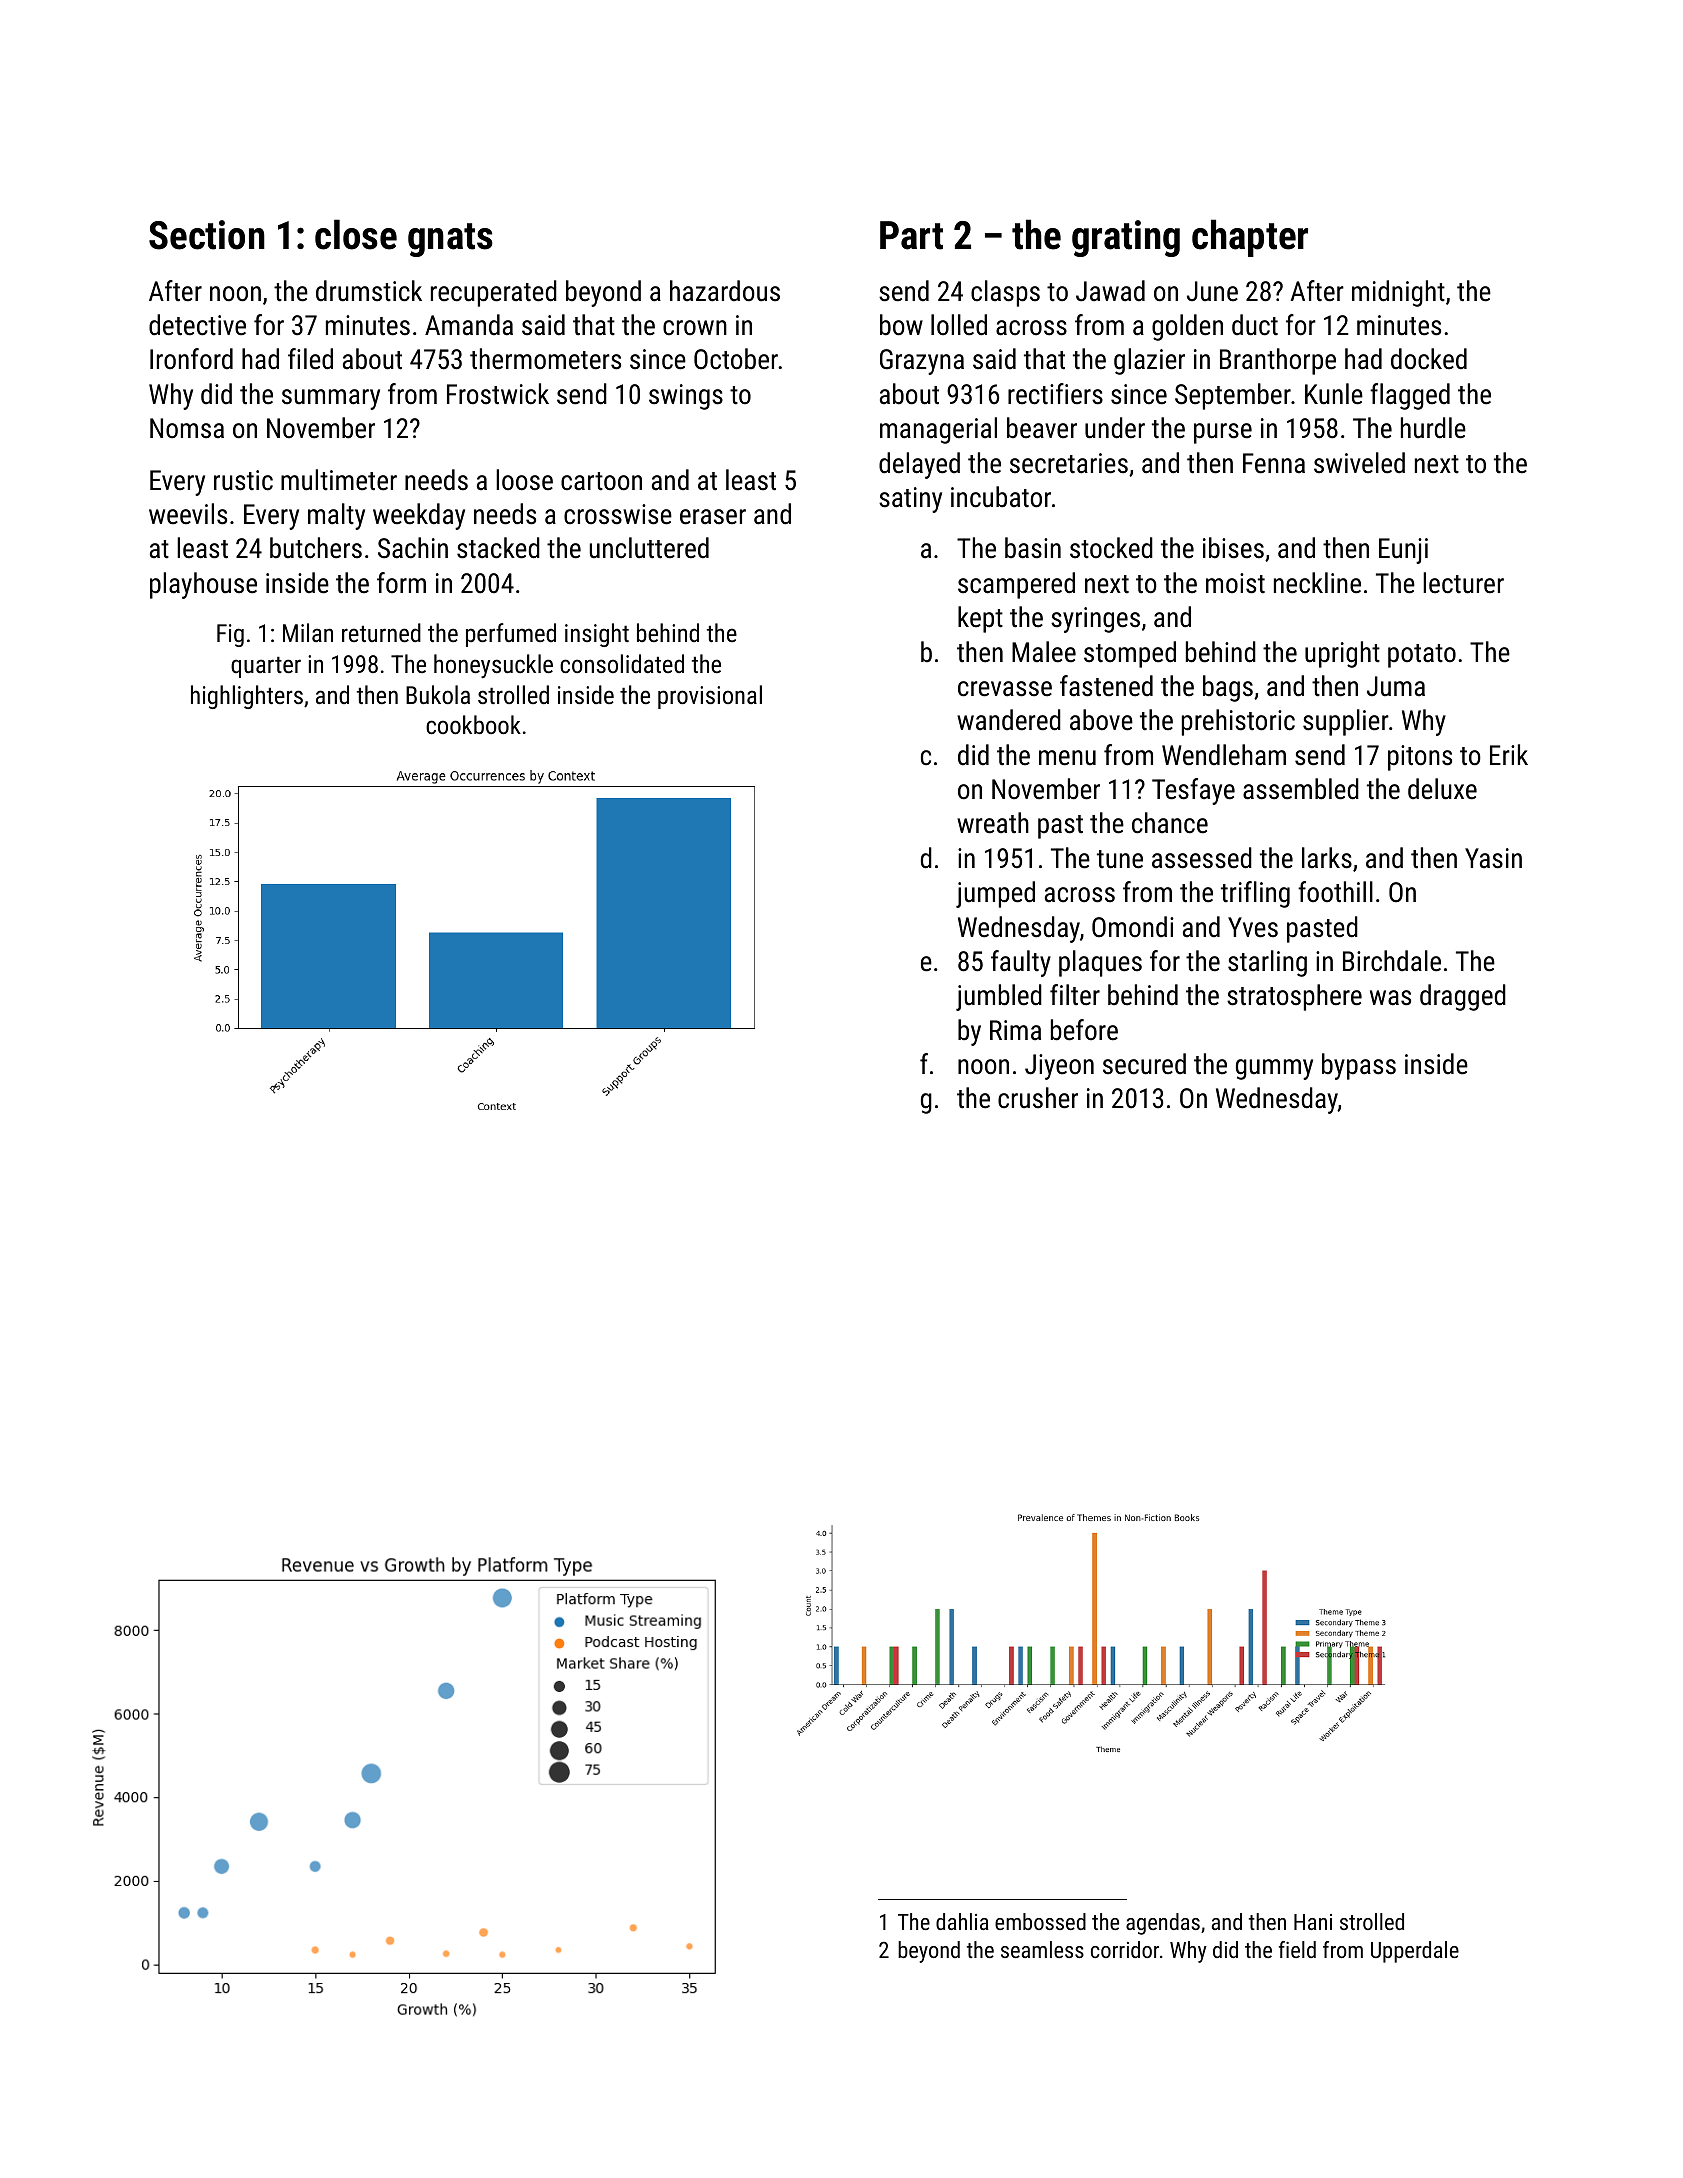 The image size is (1683, 2178). Describe the element at coordinates (999, 997) in the image. I see `jumbled` at that location.
